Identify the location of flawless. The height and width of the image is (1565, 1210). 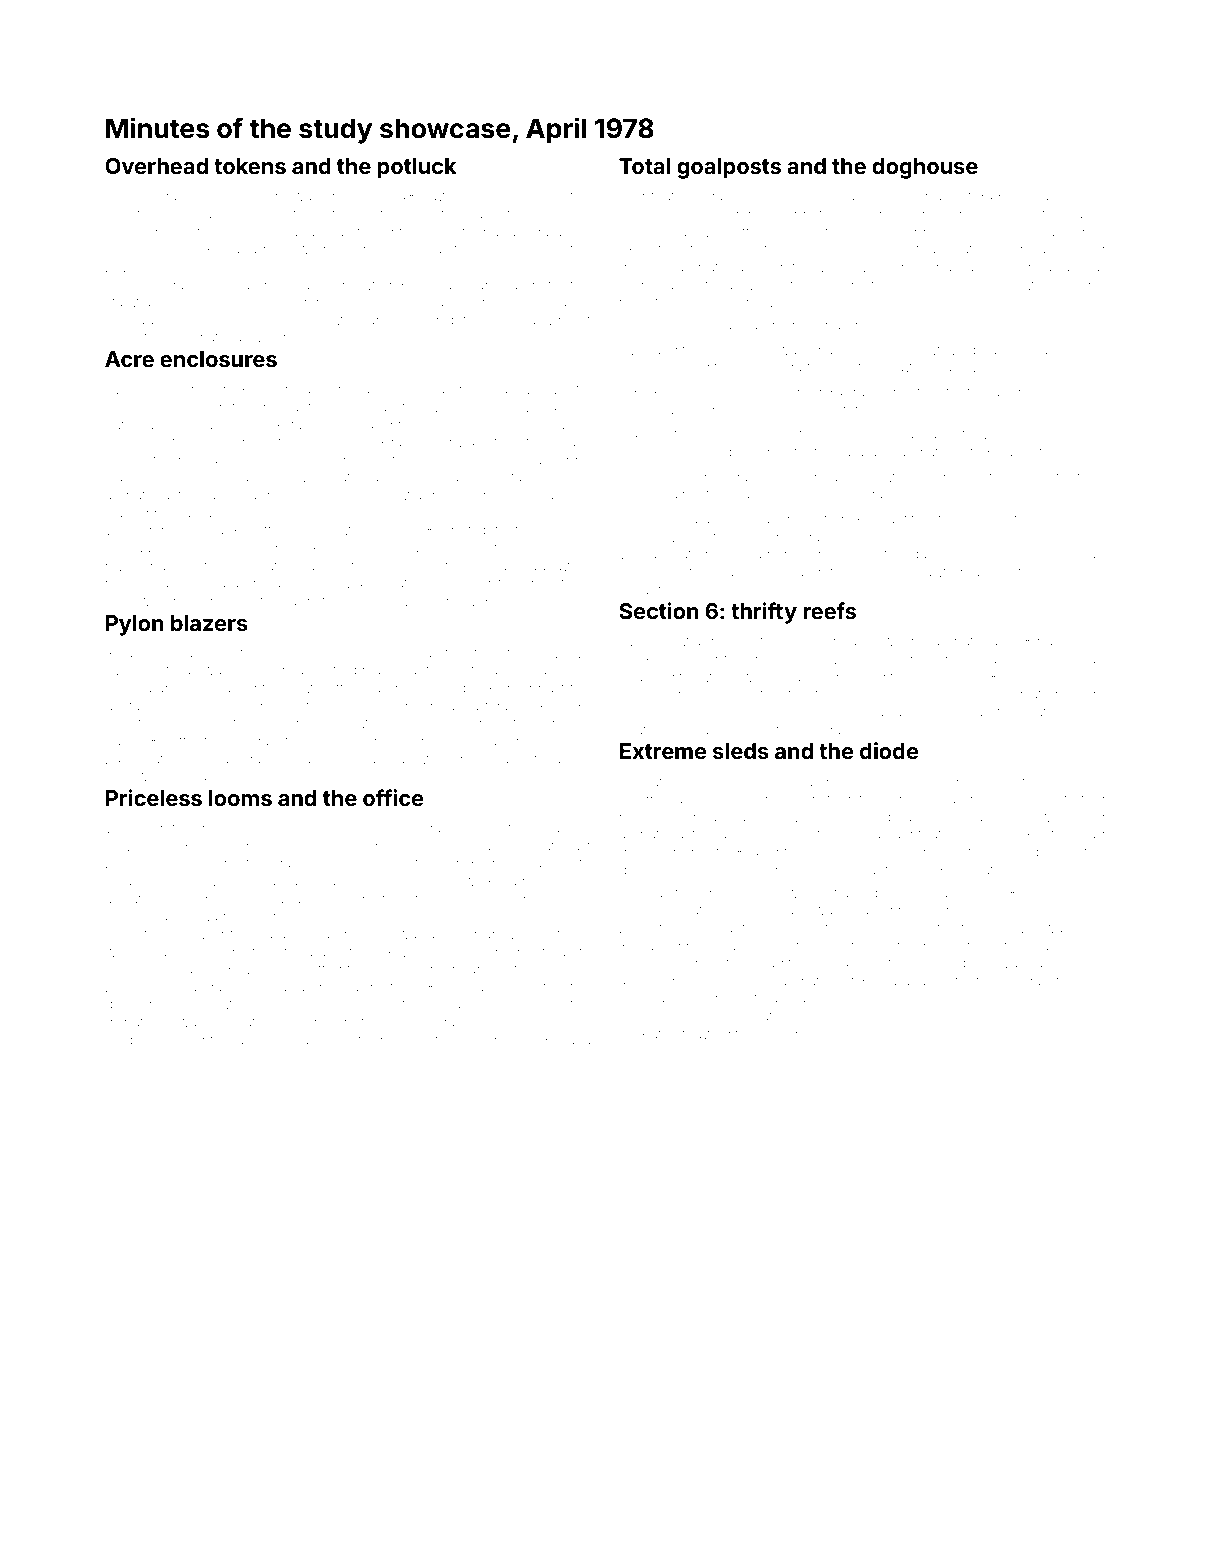
(449, 195).
